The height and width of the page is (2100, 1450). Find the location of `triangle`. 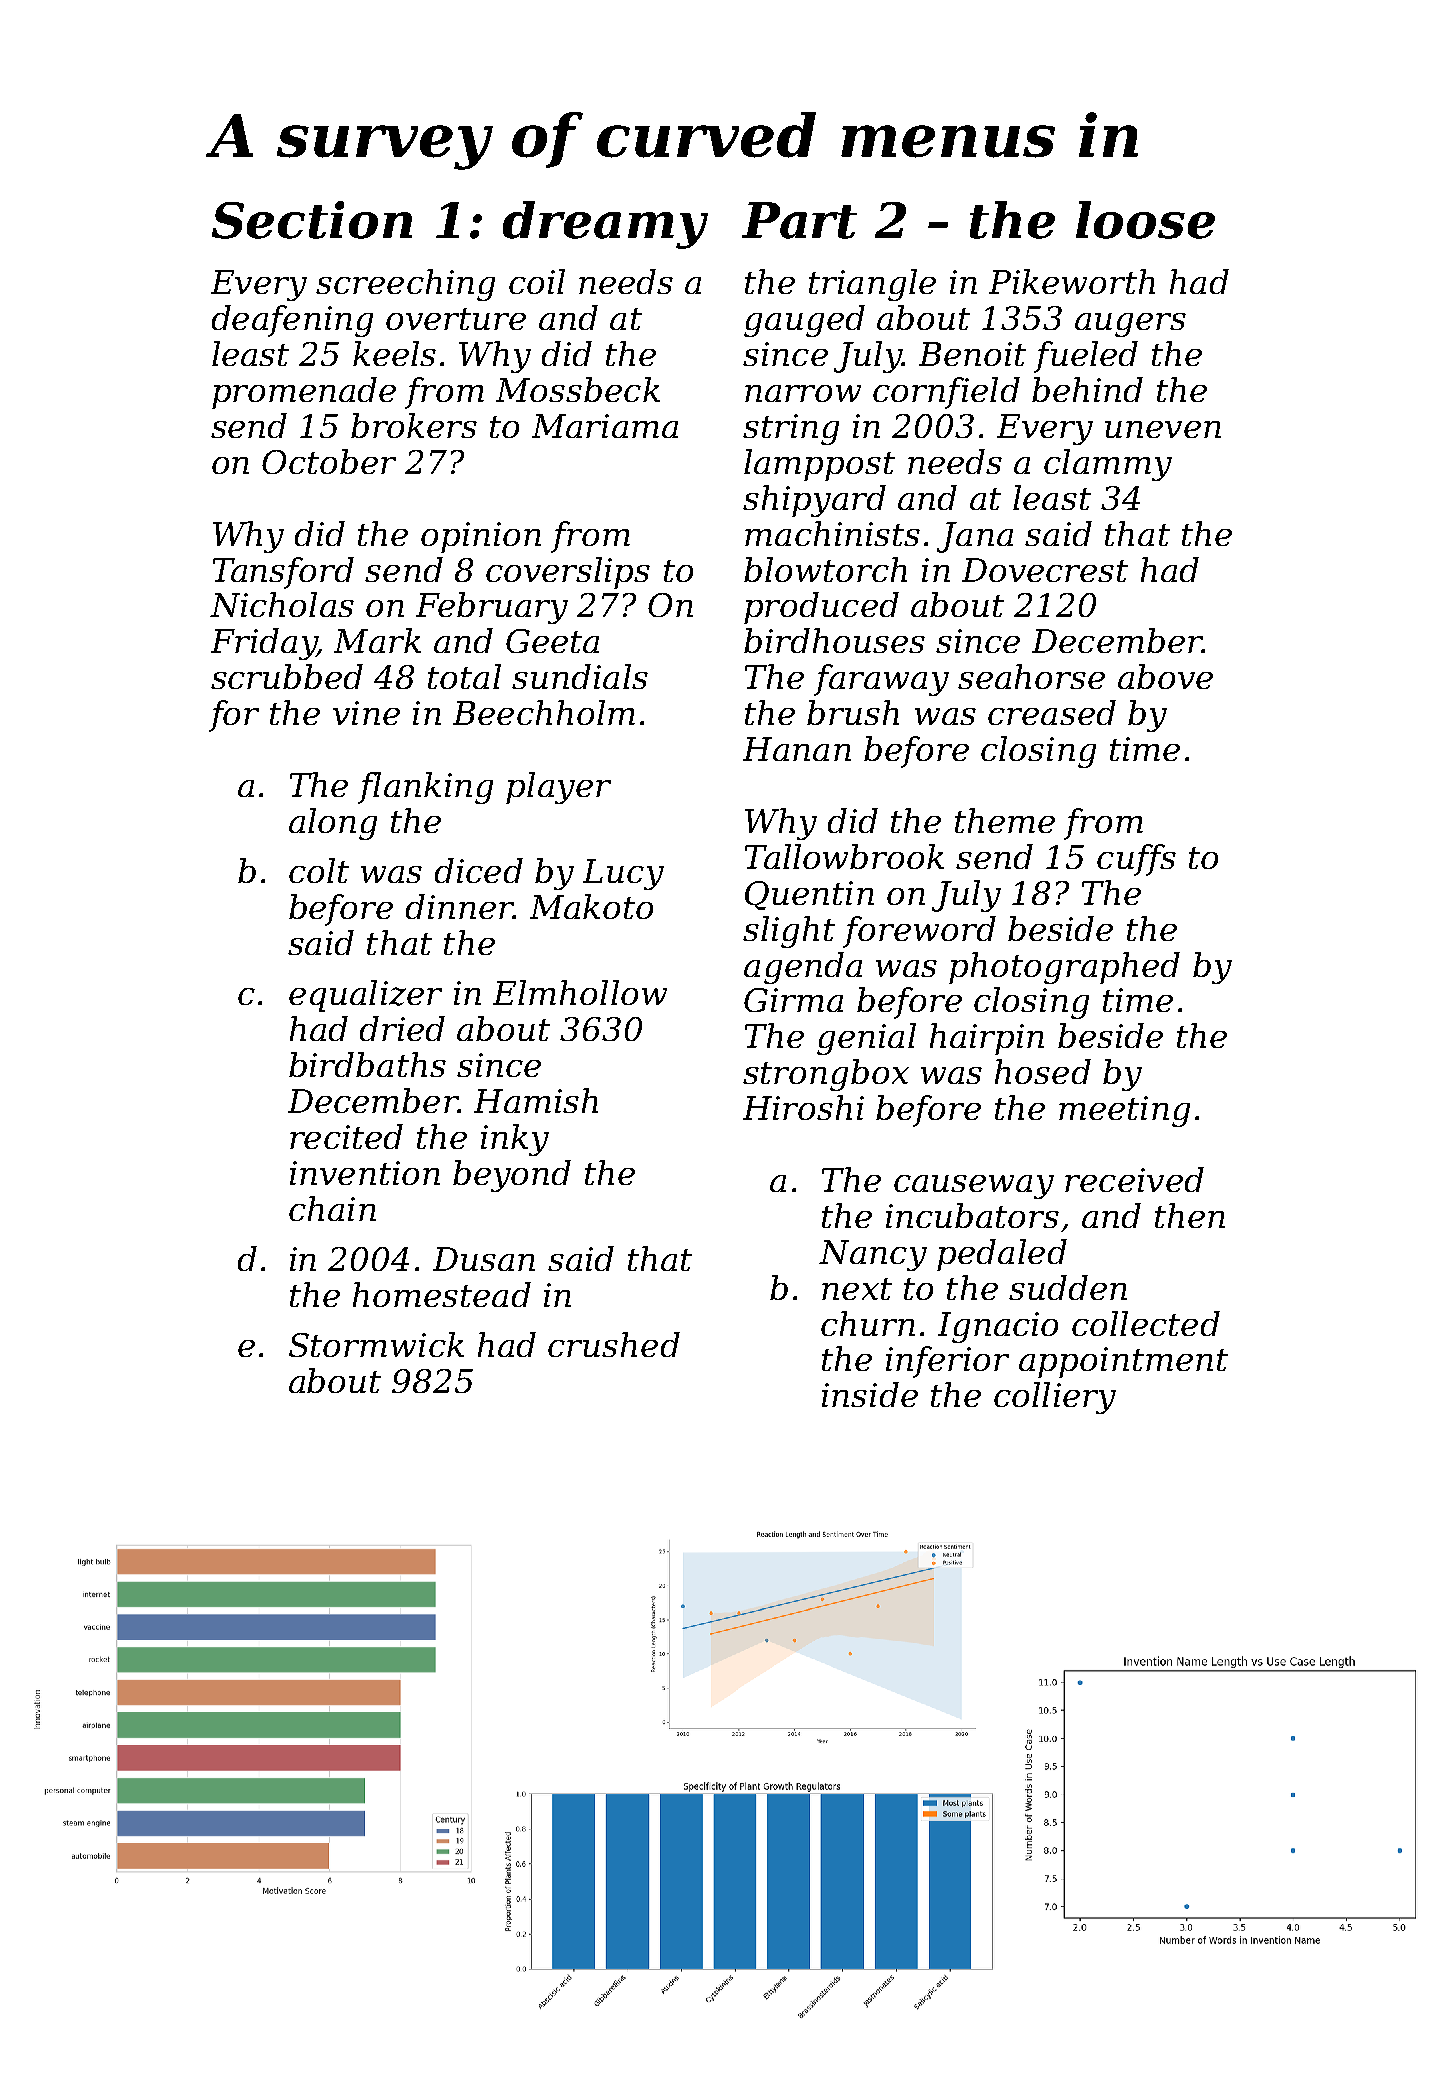

triangle is located at coordinates (872, 285).
